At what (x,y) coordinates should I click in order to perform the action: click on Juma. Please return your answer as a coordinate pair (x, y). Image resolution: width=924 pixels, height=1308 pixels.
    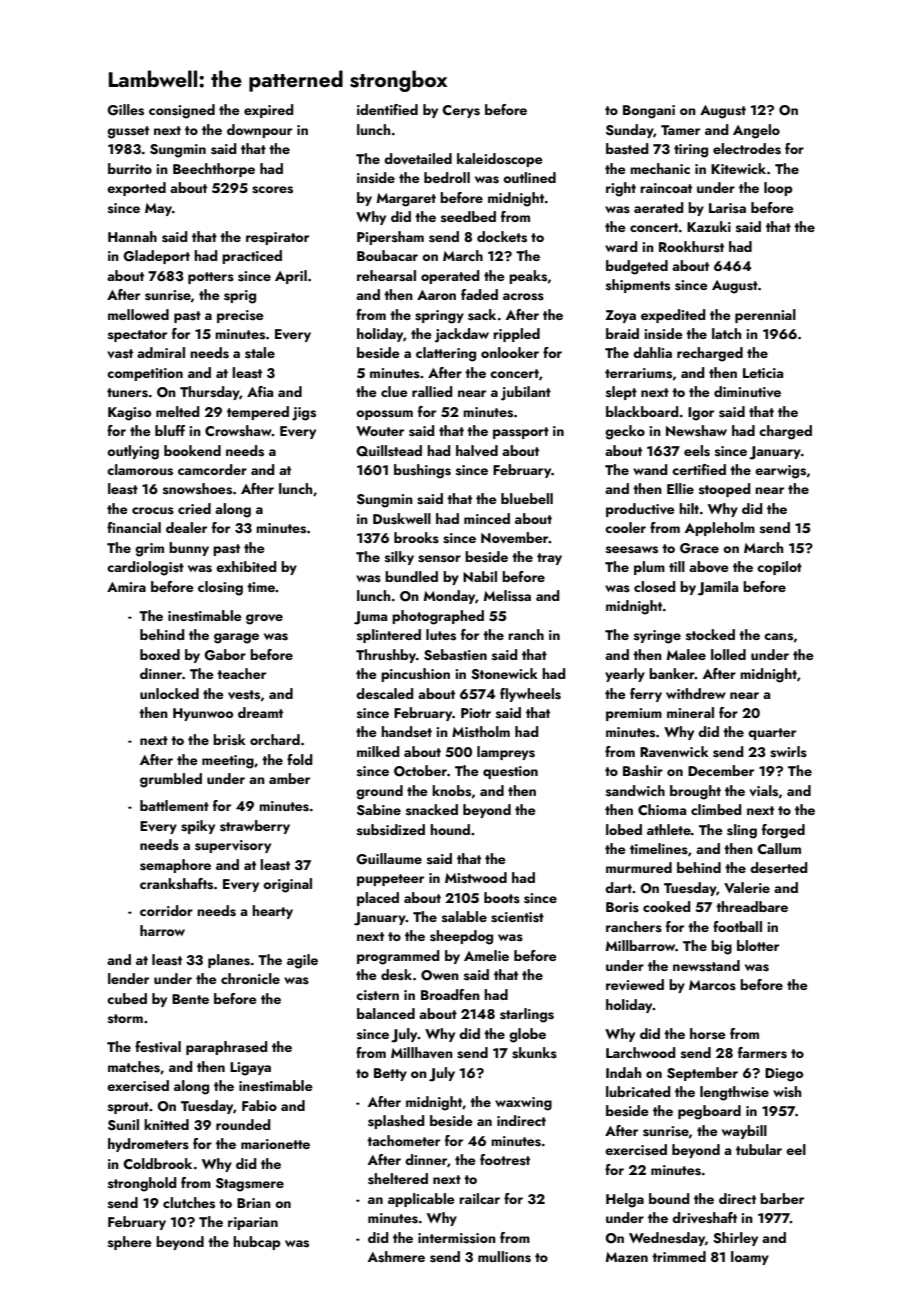
    Looking at the image, I should click on (370, 618).
